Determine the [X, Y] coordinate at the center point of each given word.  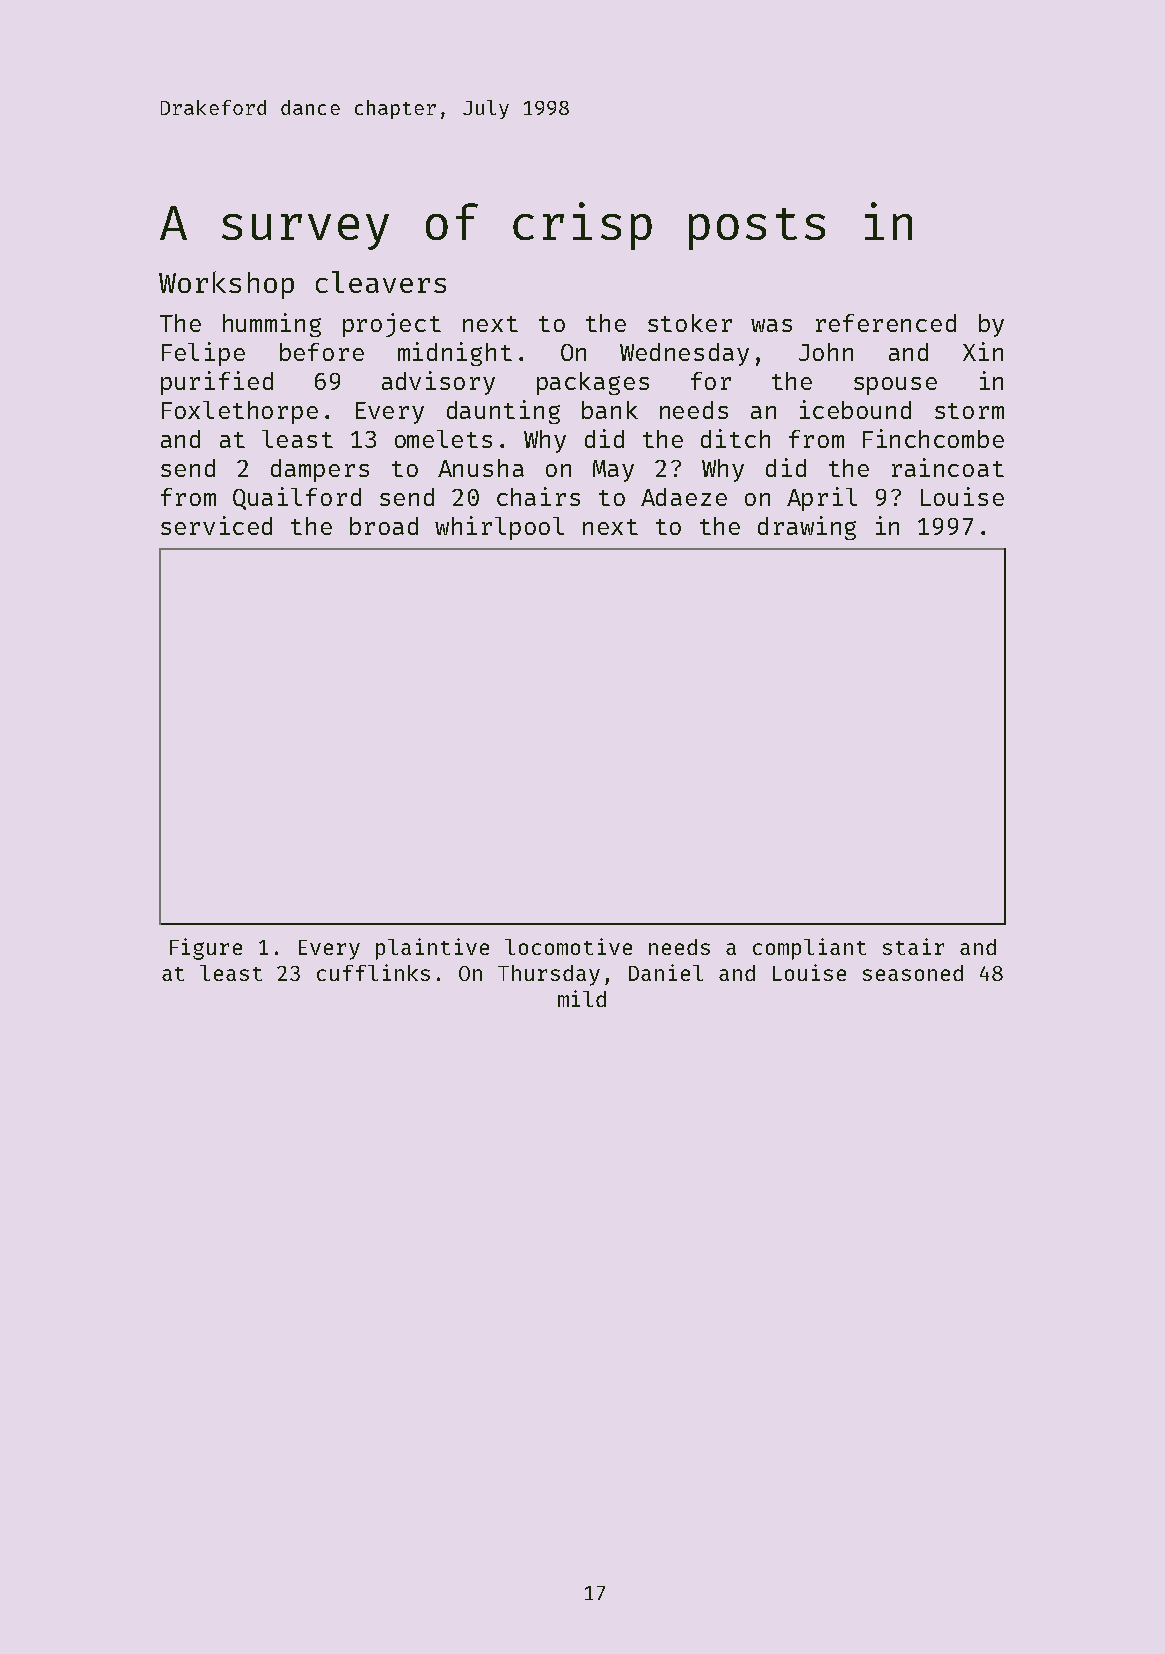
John [826, 352]
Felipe [203, 354]
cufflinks [373, 972]
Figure [206, 949]
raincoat [948, 467]
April [822, 499]
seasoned [913, 973]
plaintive [432, 949]
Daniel [666, 972]
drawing [807, 528]
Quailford [297, 498]
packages [593, 383]
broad [384, 526]
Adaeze [684, 497]
